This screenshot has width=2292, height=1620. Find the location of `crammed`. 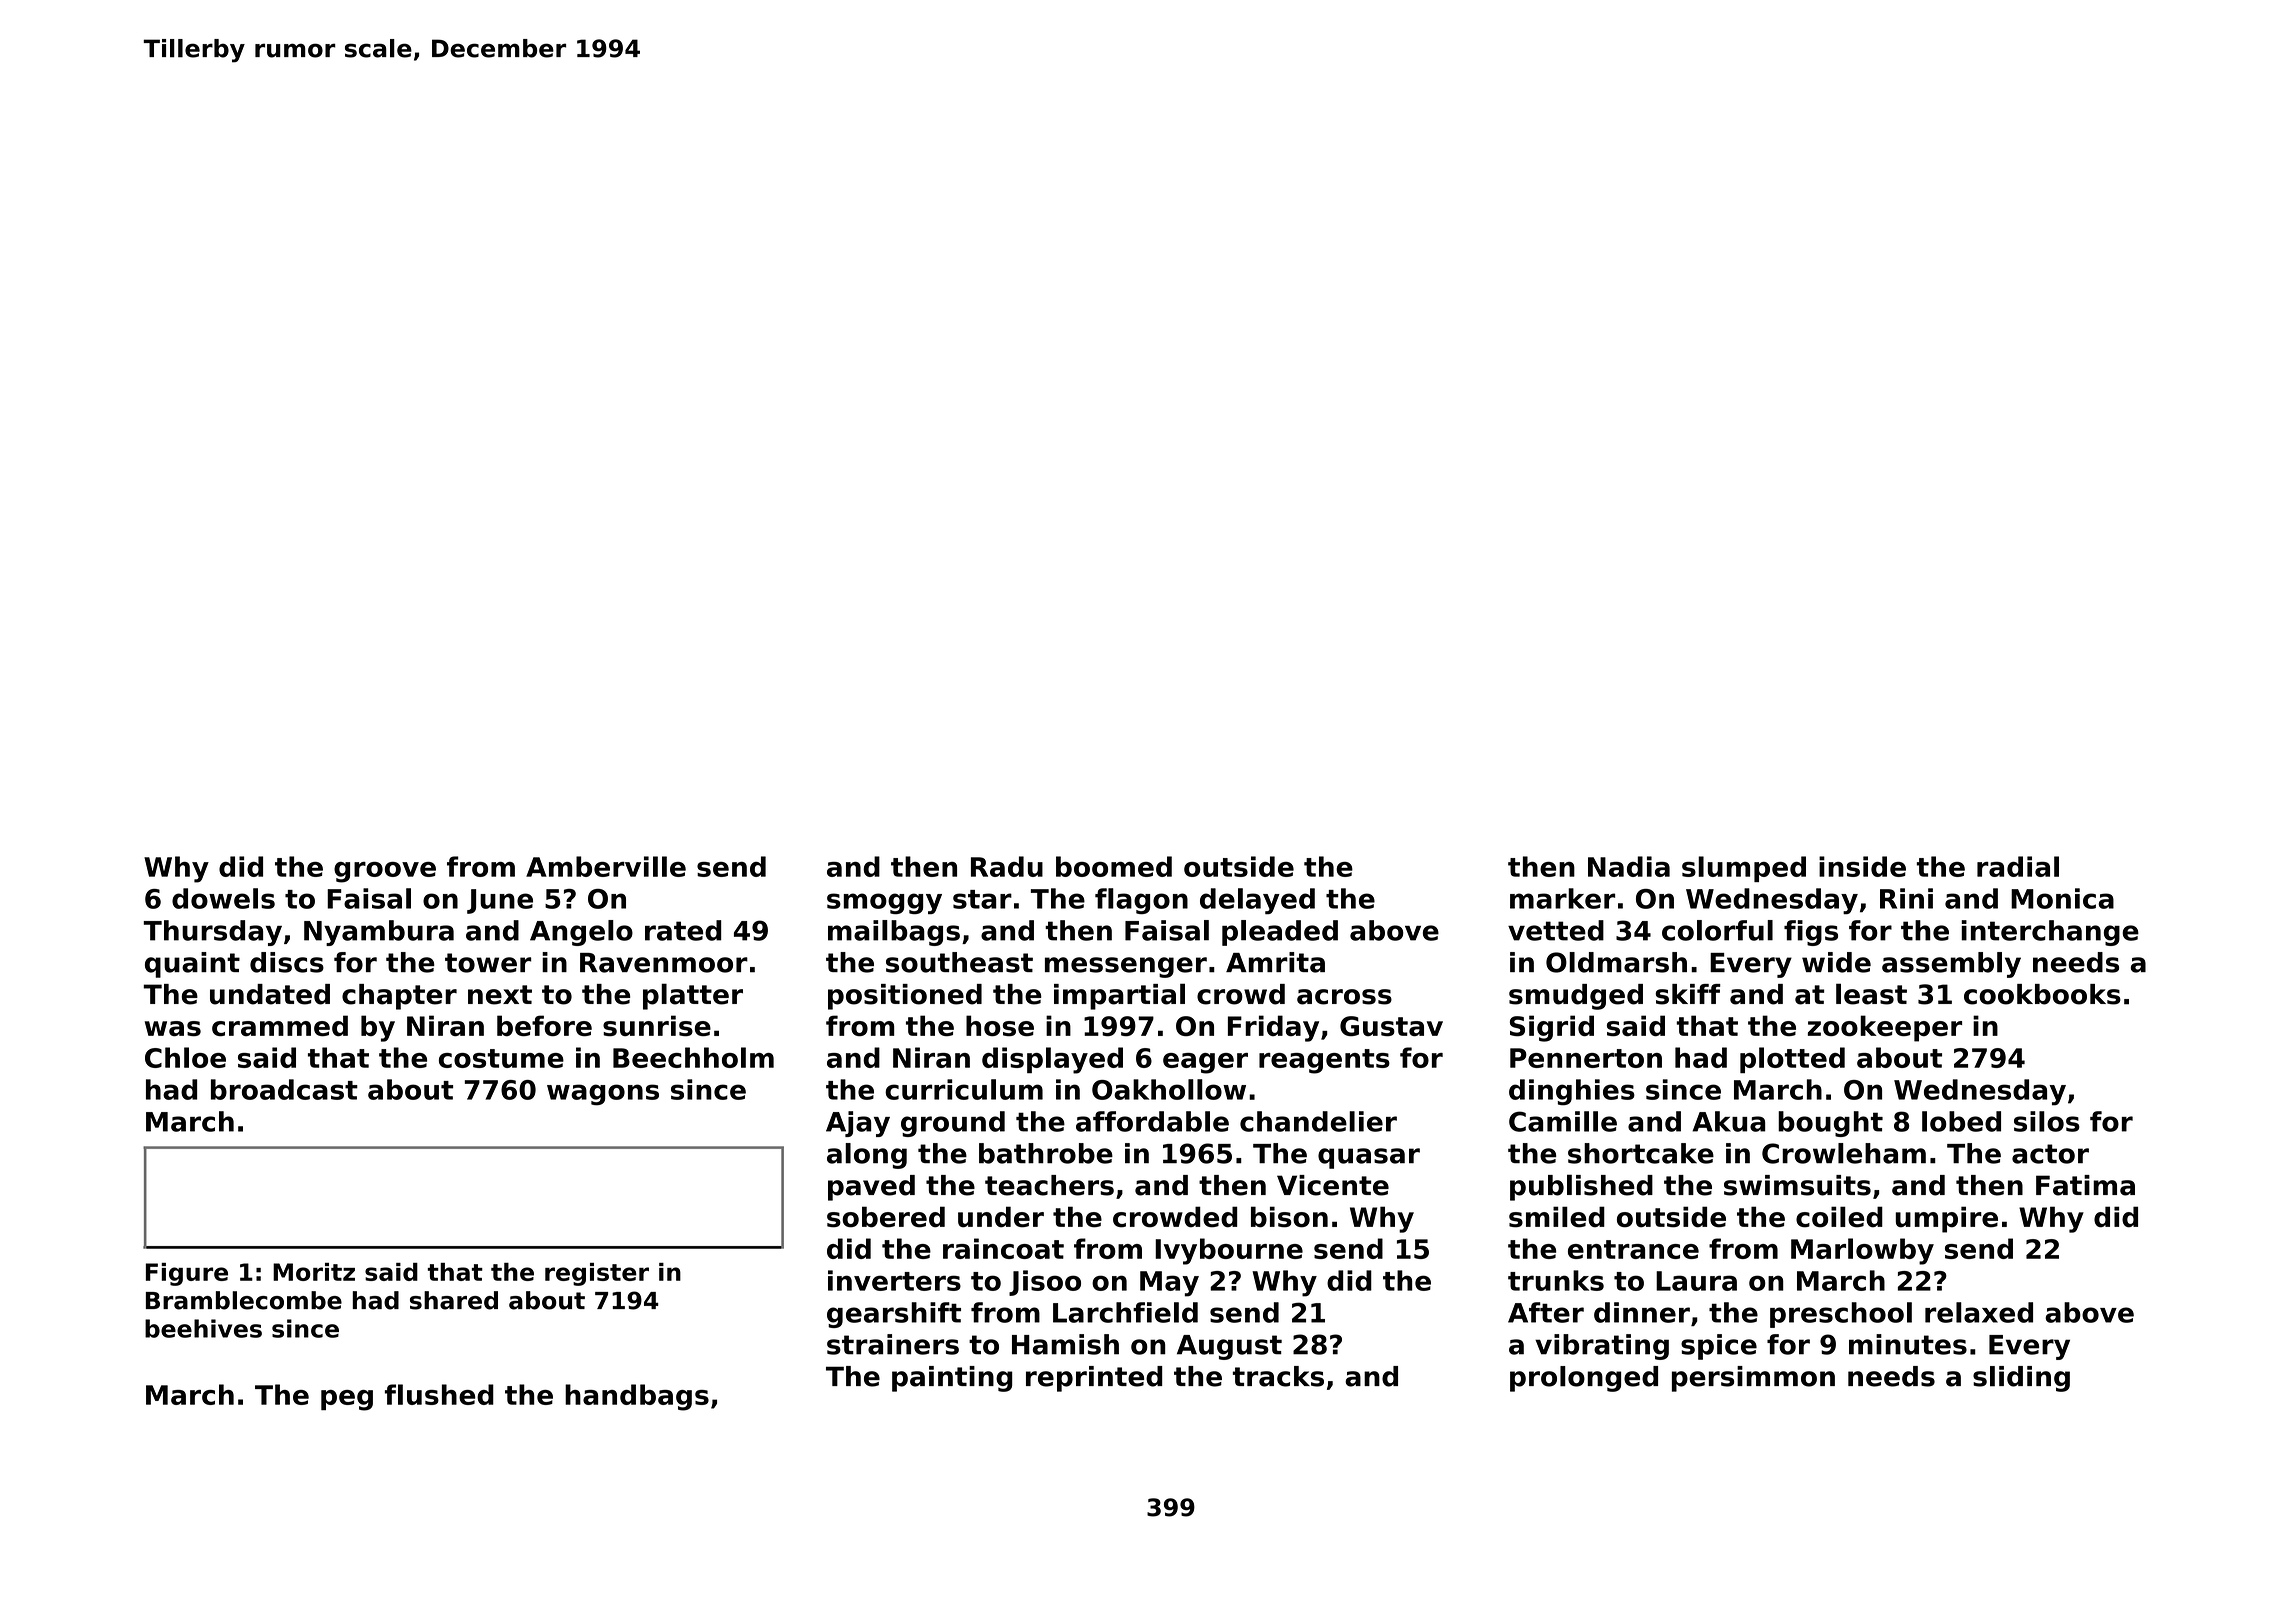

crammed is located at coordinates (280, 1025).
